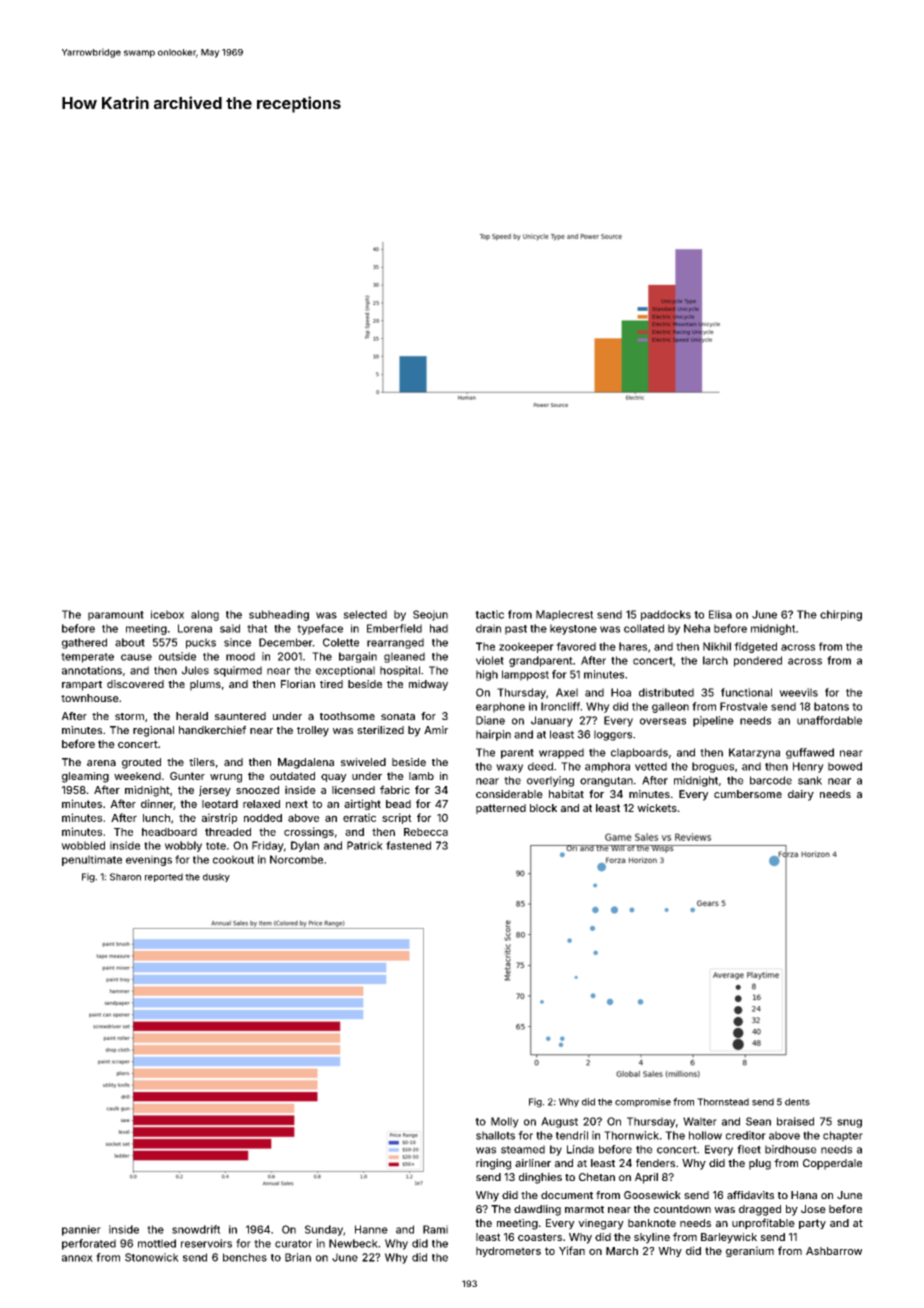  I want to click on Molly, so click(505, 1122).
